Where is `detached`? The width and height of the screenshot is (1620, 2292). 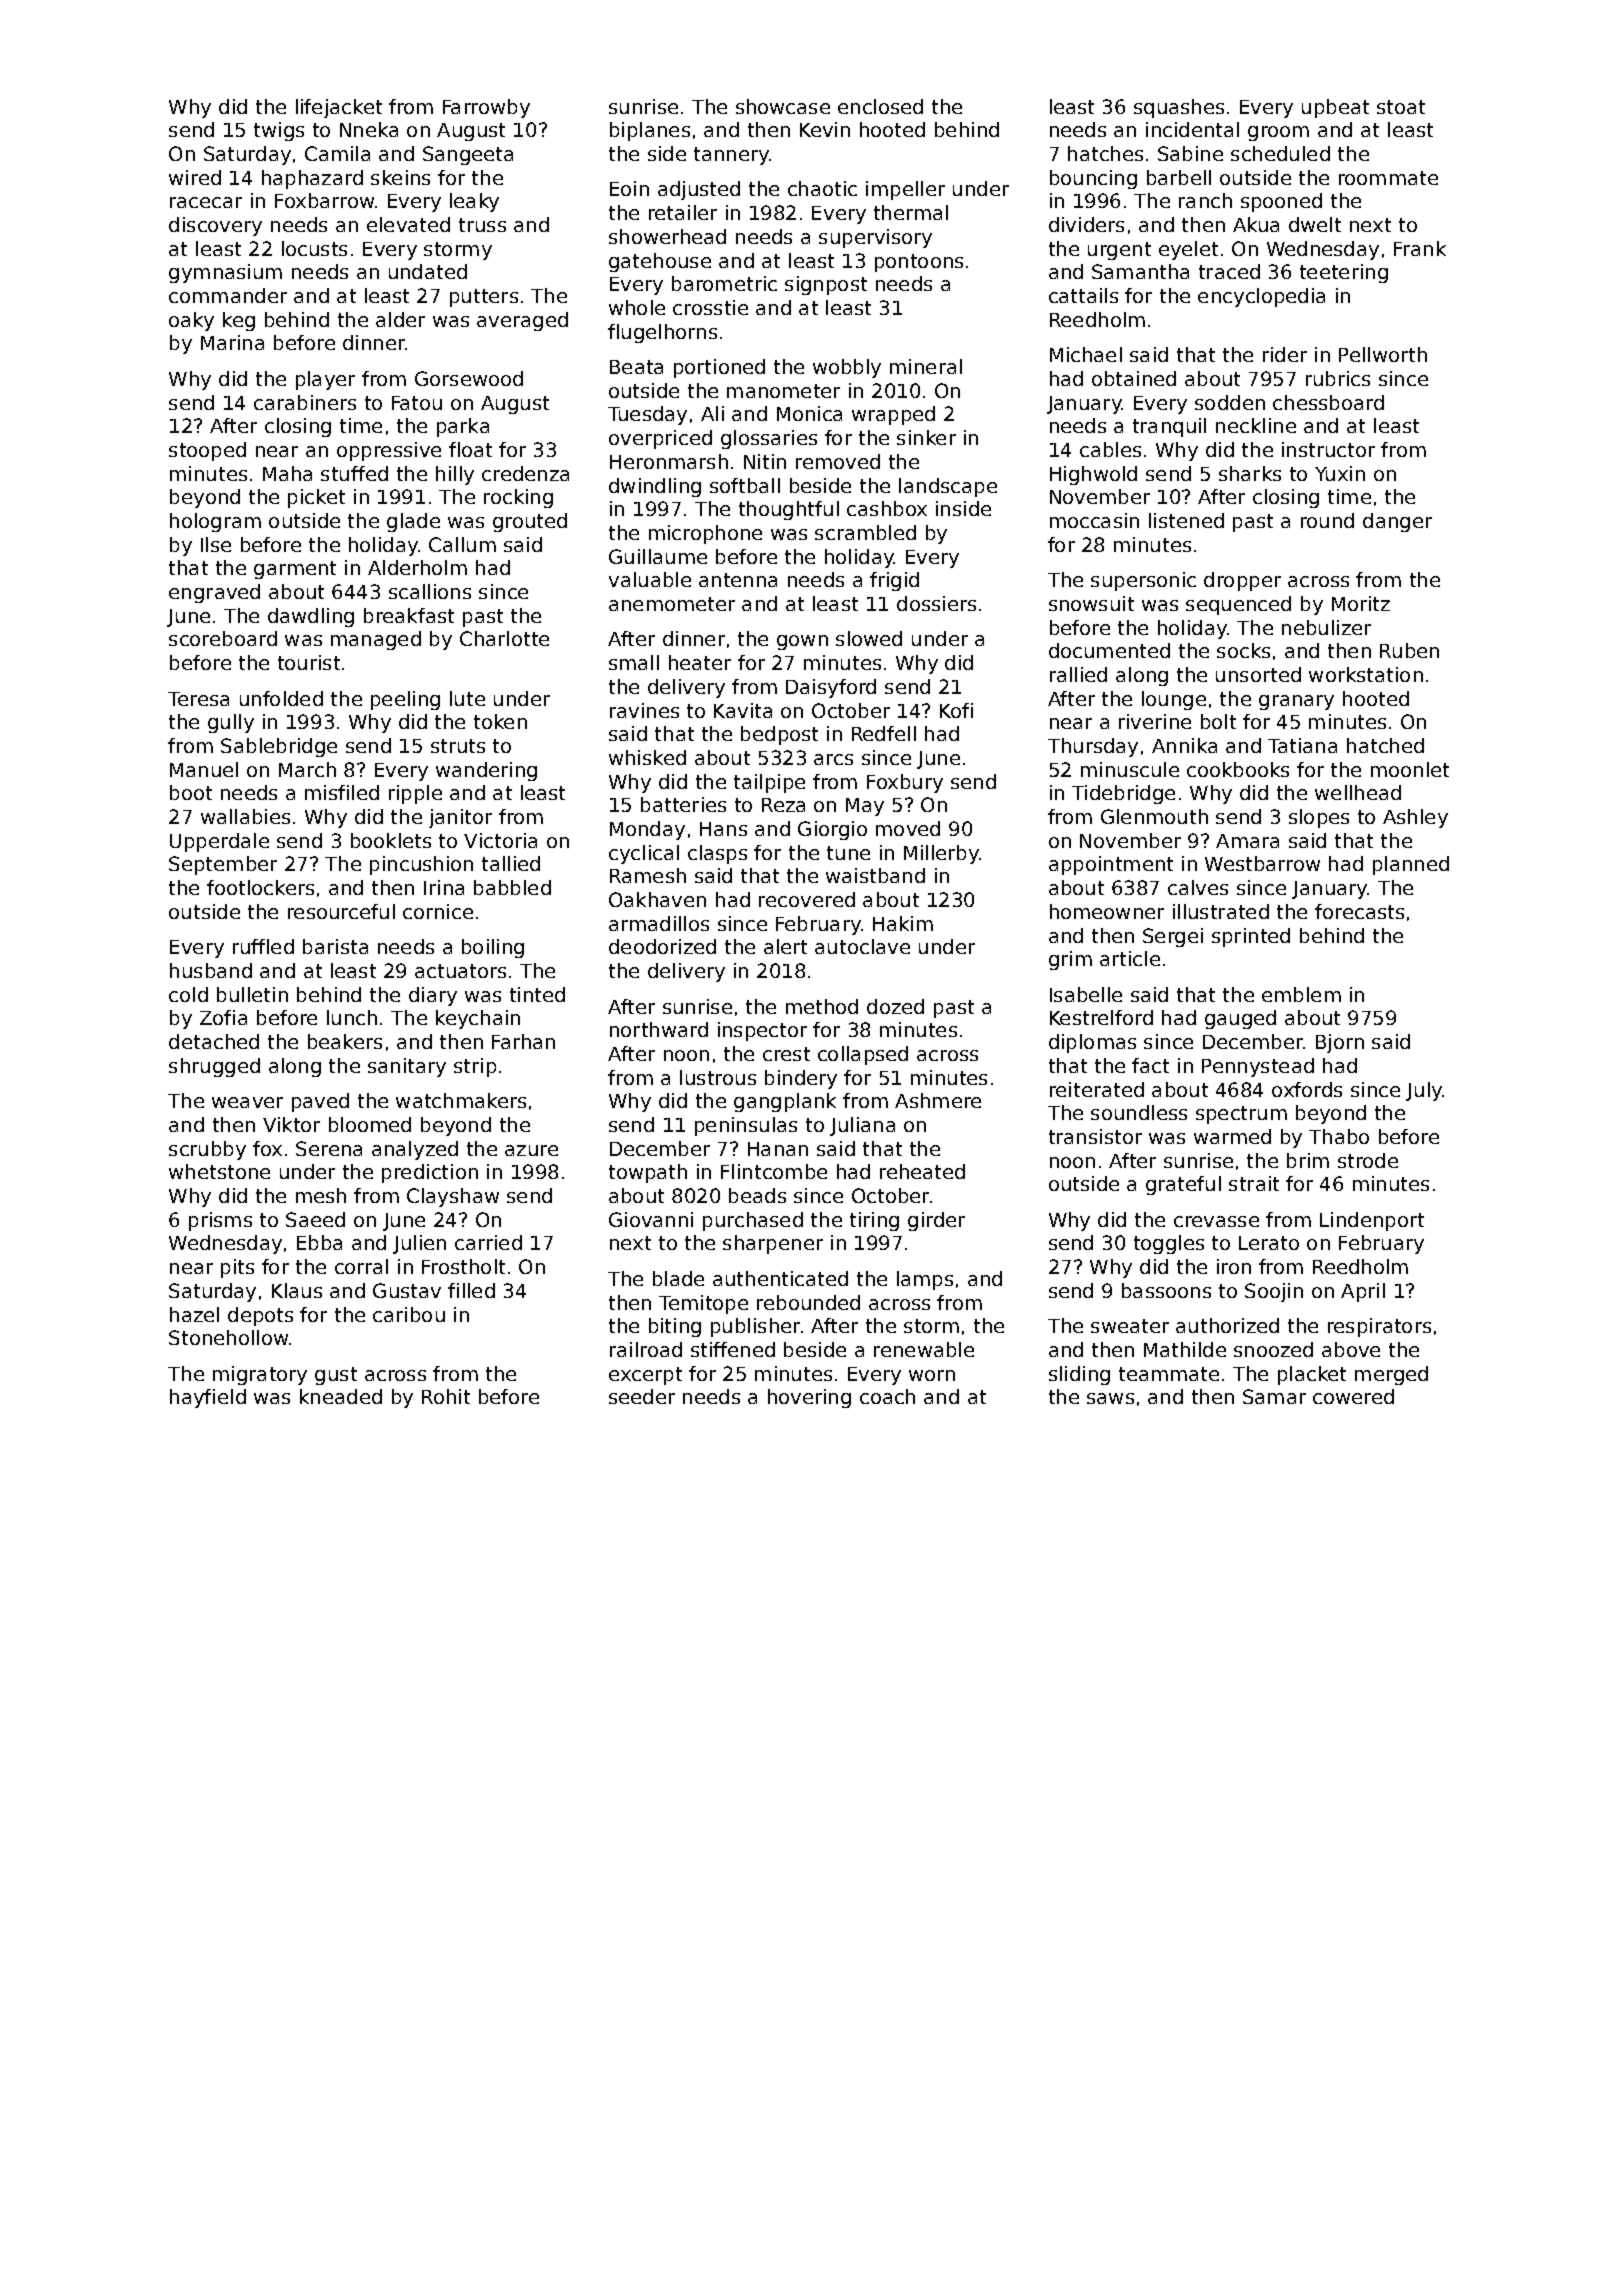 detached is located at coordinates (214, 1041).
